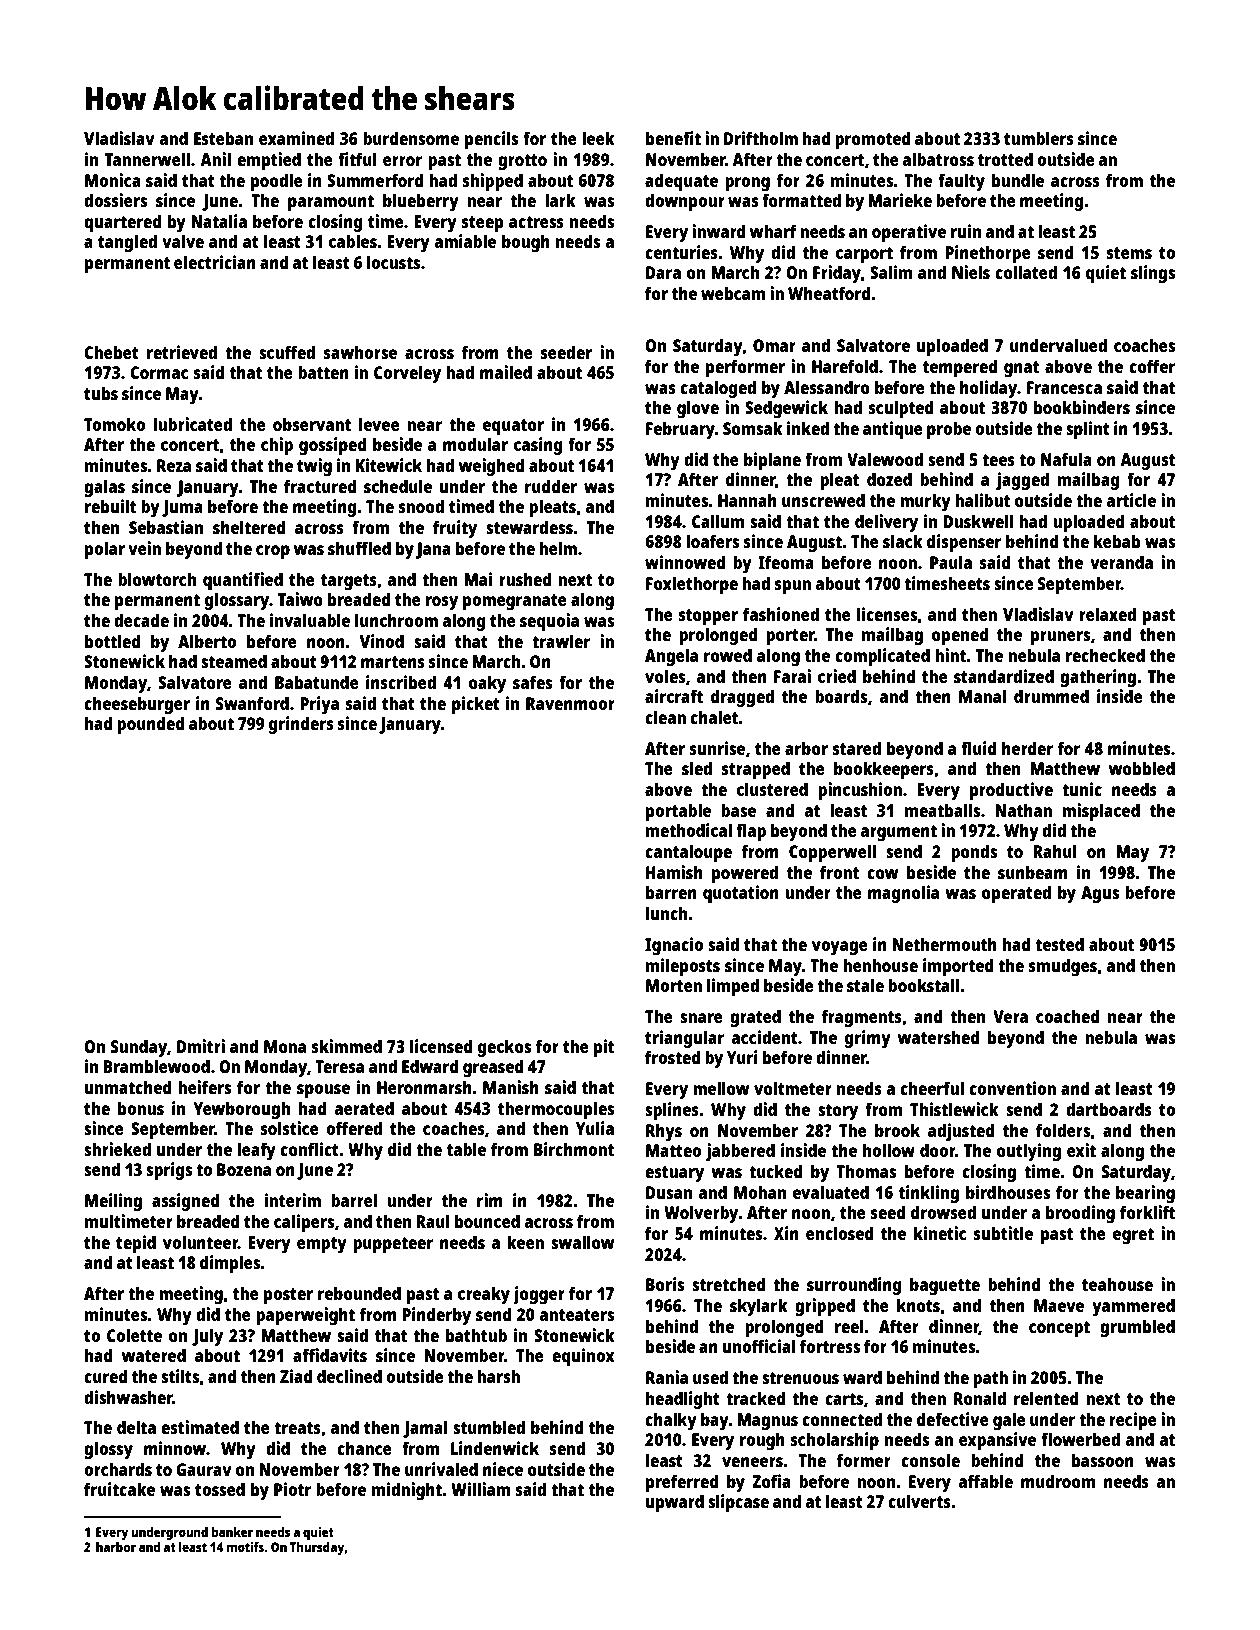 This screenshot has height=1630, width=1260. What do you see at coordinates (105, 550) in the screenshot?
I see `polar` at bounding box center [105, 550].
